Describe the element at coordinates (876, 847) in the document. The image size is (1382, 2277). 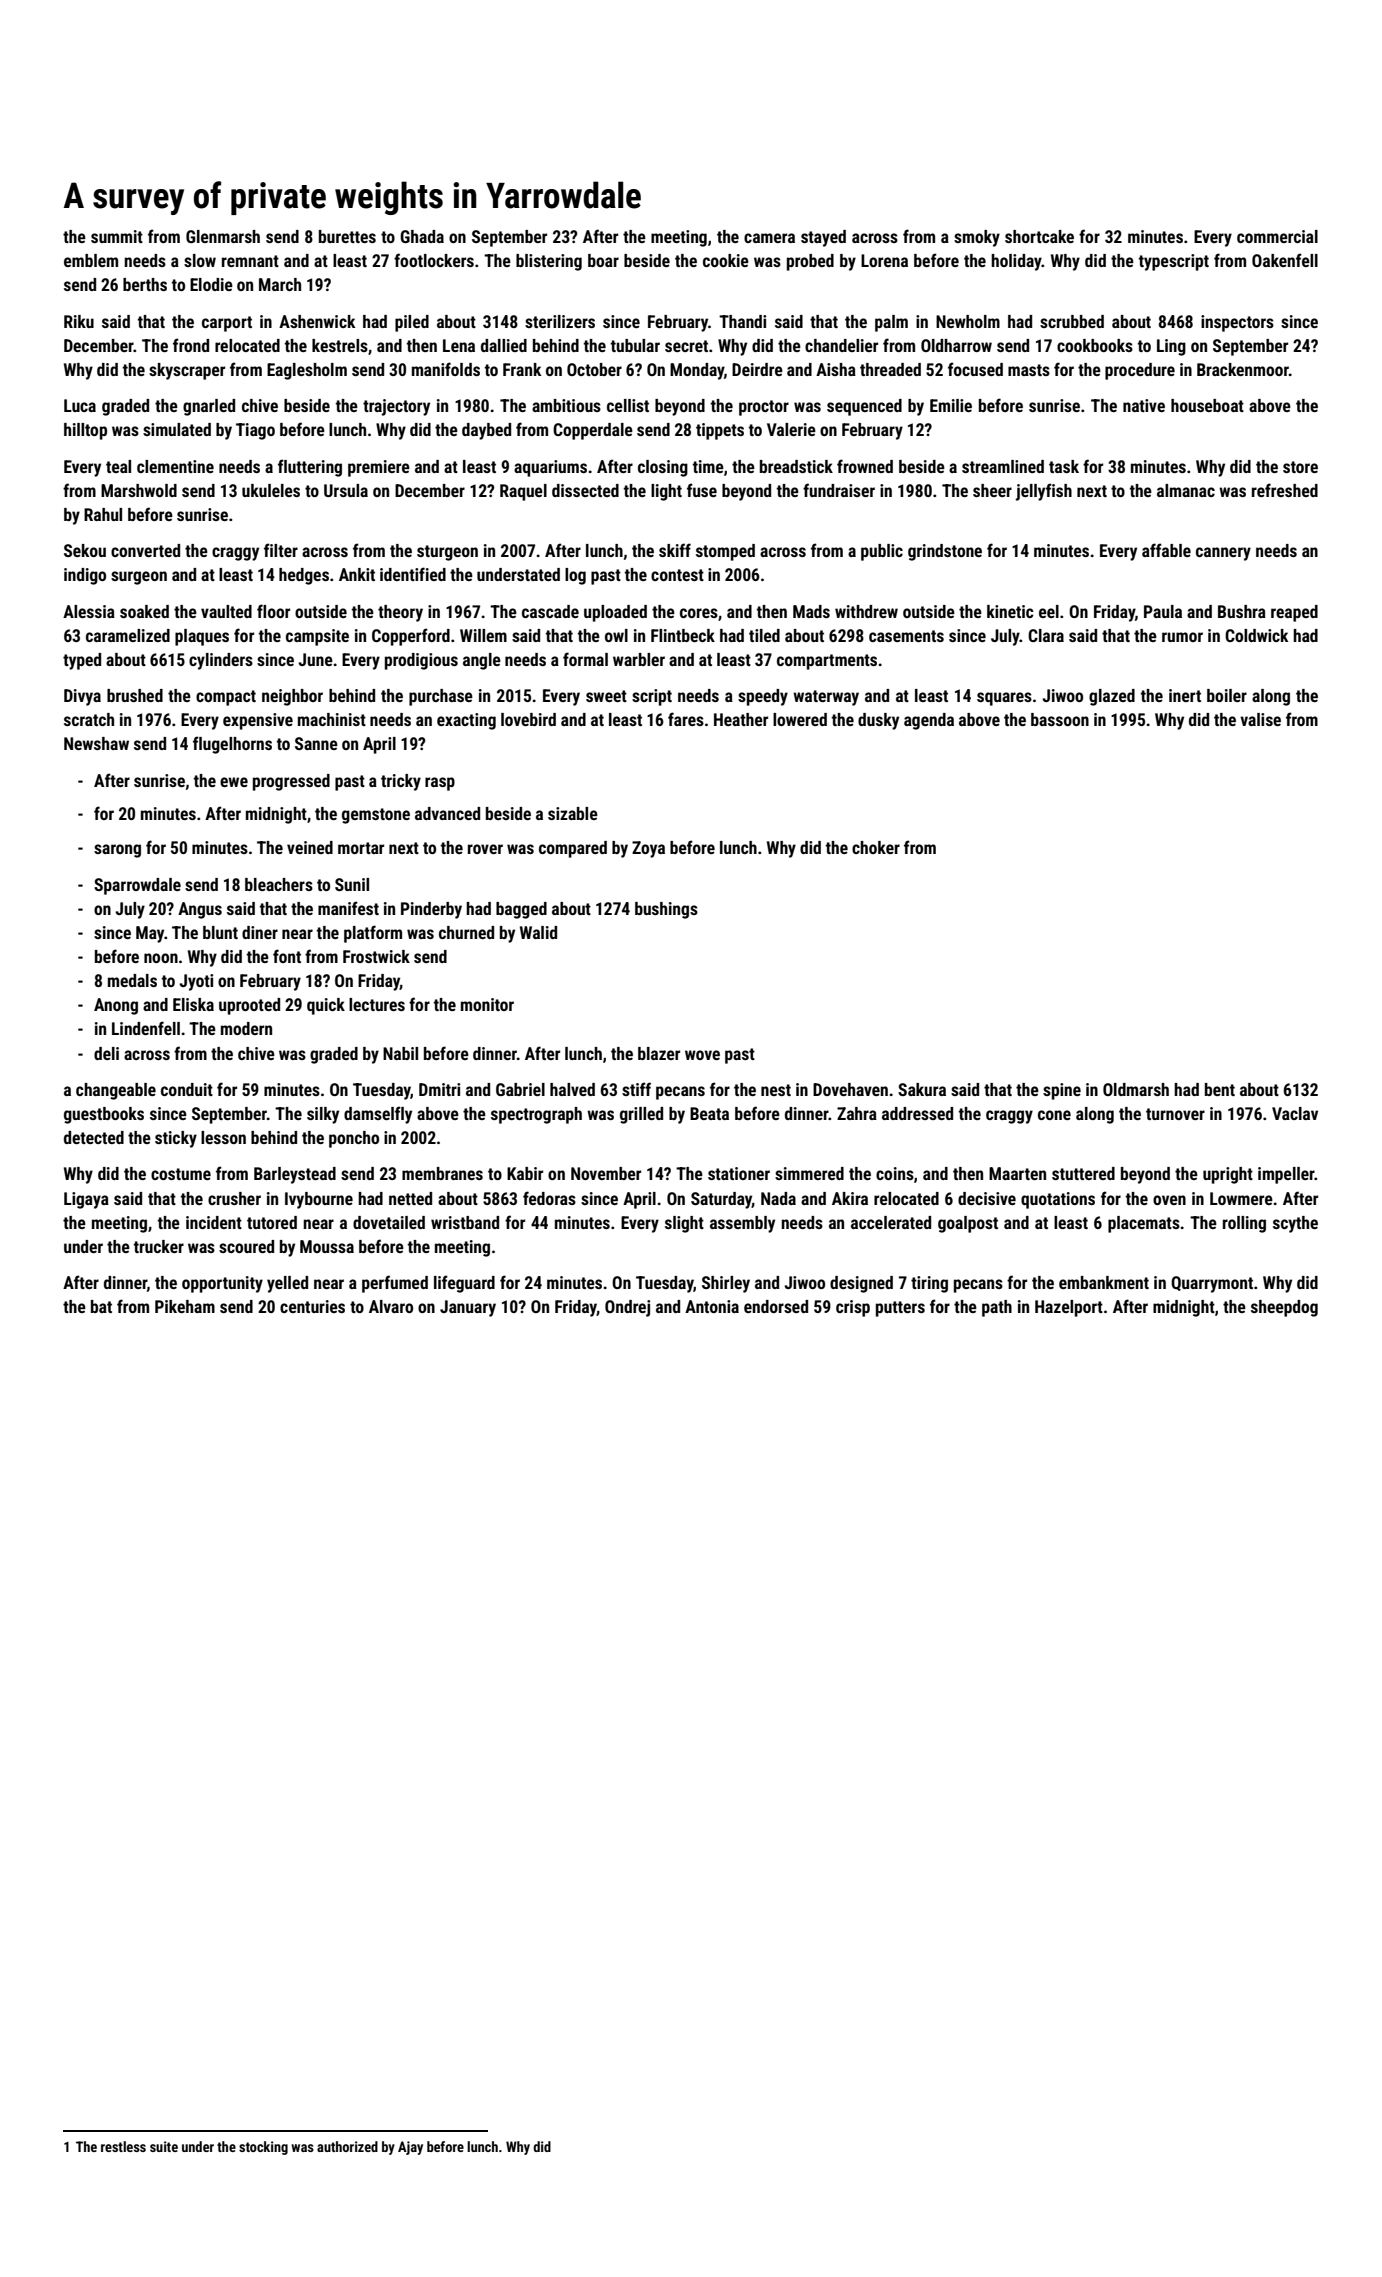
I see `choker` at that location.
